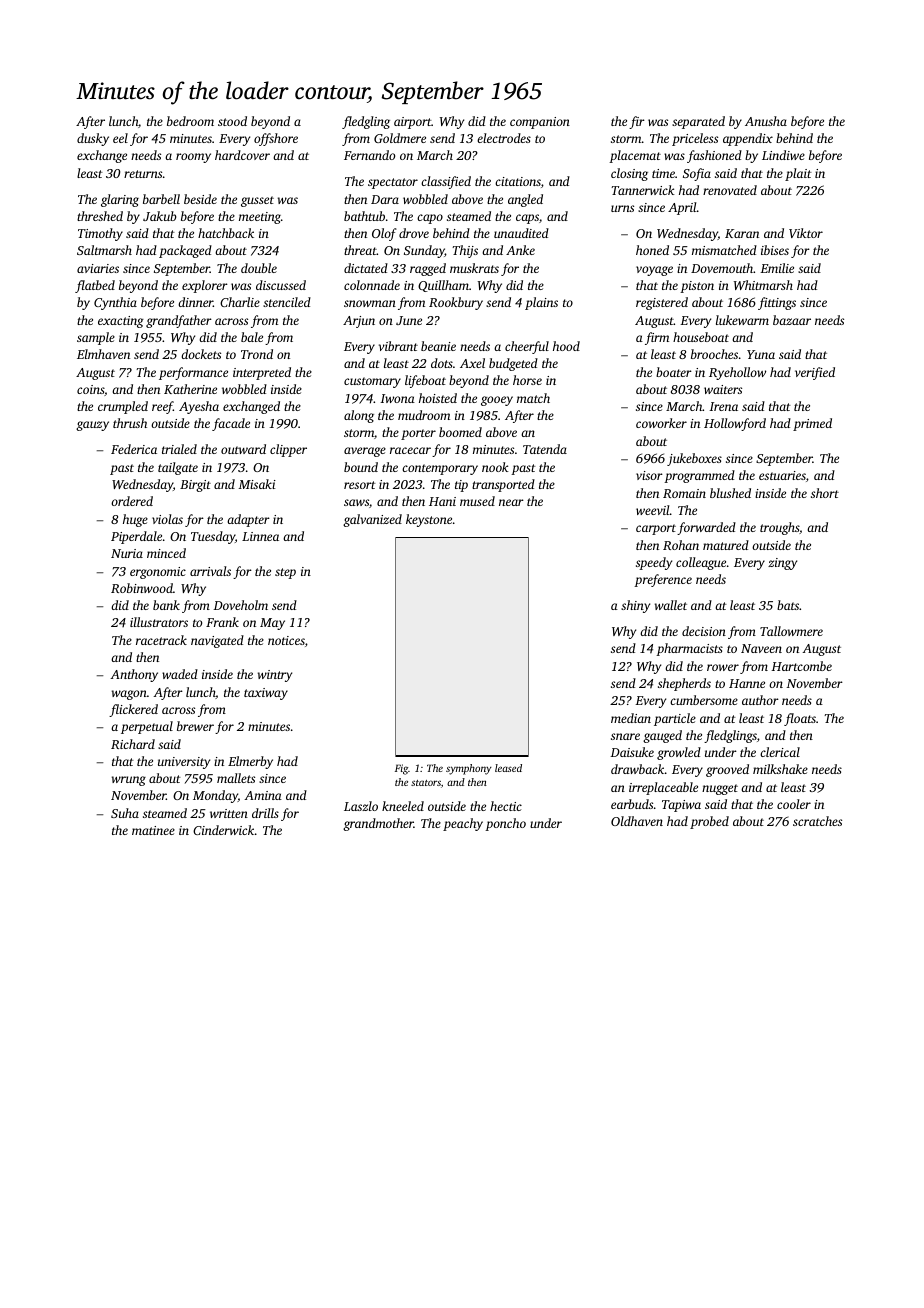  I want to click on matinee, so click(153, 830).
